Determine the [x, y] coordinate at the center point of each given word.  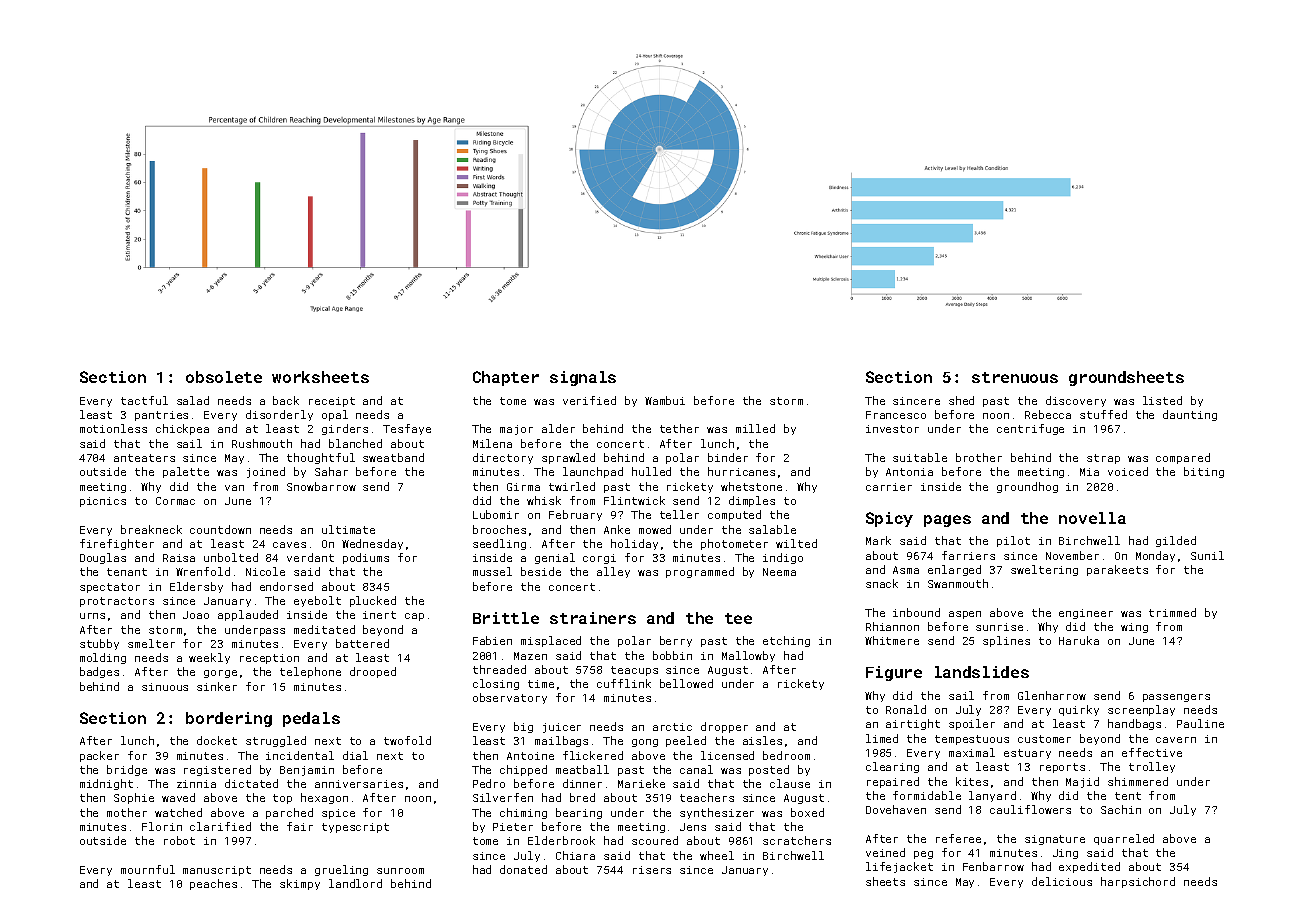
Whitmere [892, 640]
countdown [220, 529]
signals [583, 378]
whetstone [751, 486]
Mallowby [748, 656]
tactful [144, 400]
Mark [878, 540]
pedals [311, 719]
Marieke [641, 783]
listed [1162, 400]
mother [127, 812]
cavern [1176, 740]
